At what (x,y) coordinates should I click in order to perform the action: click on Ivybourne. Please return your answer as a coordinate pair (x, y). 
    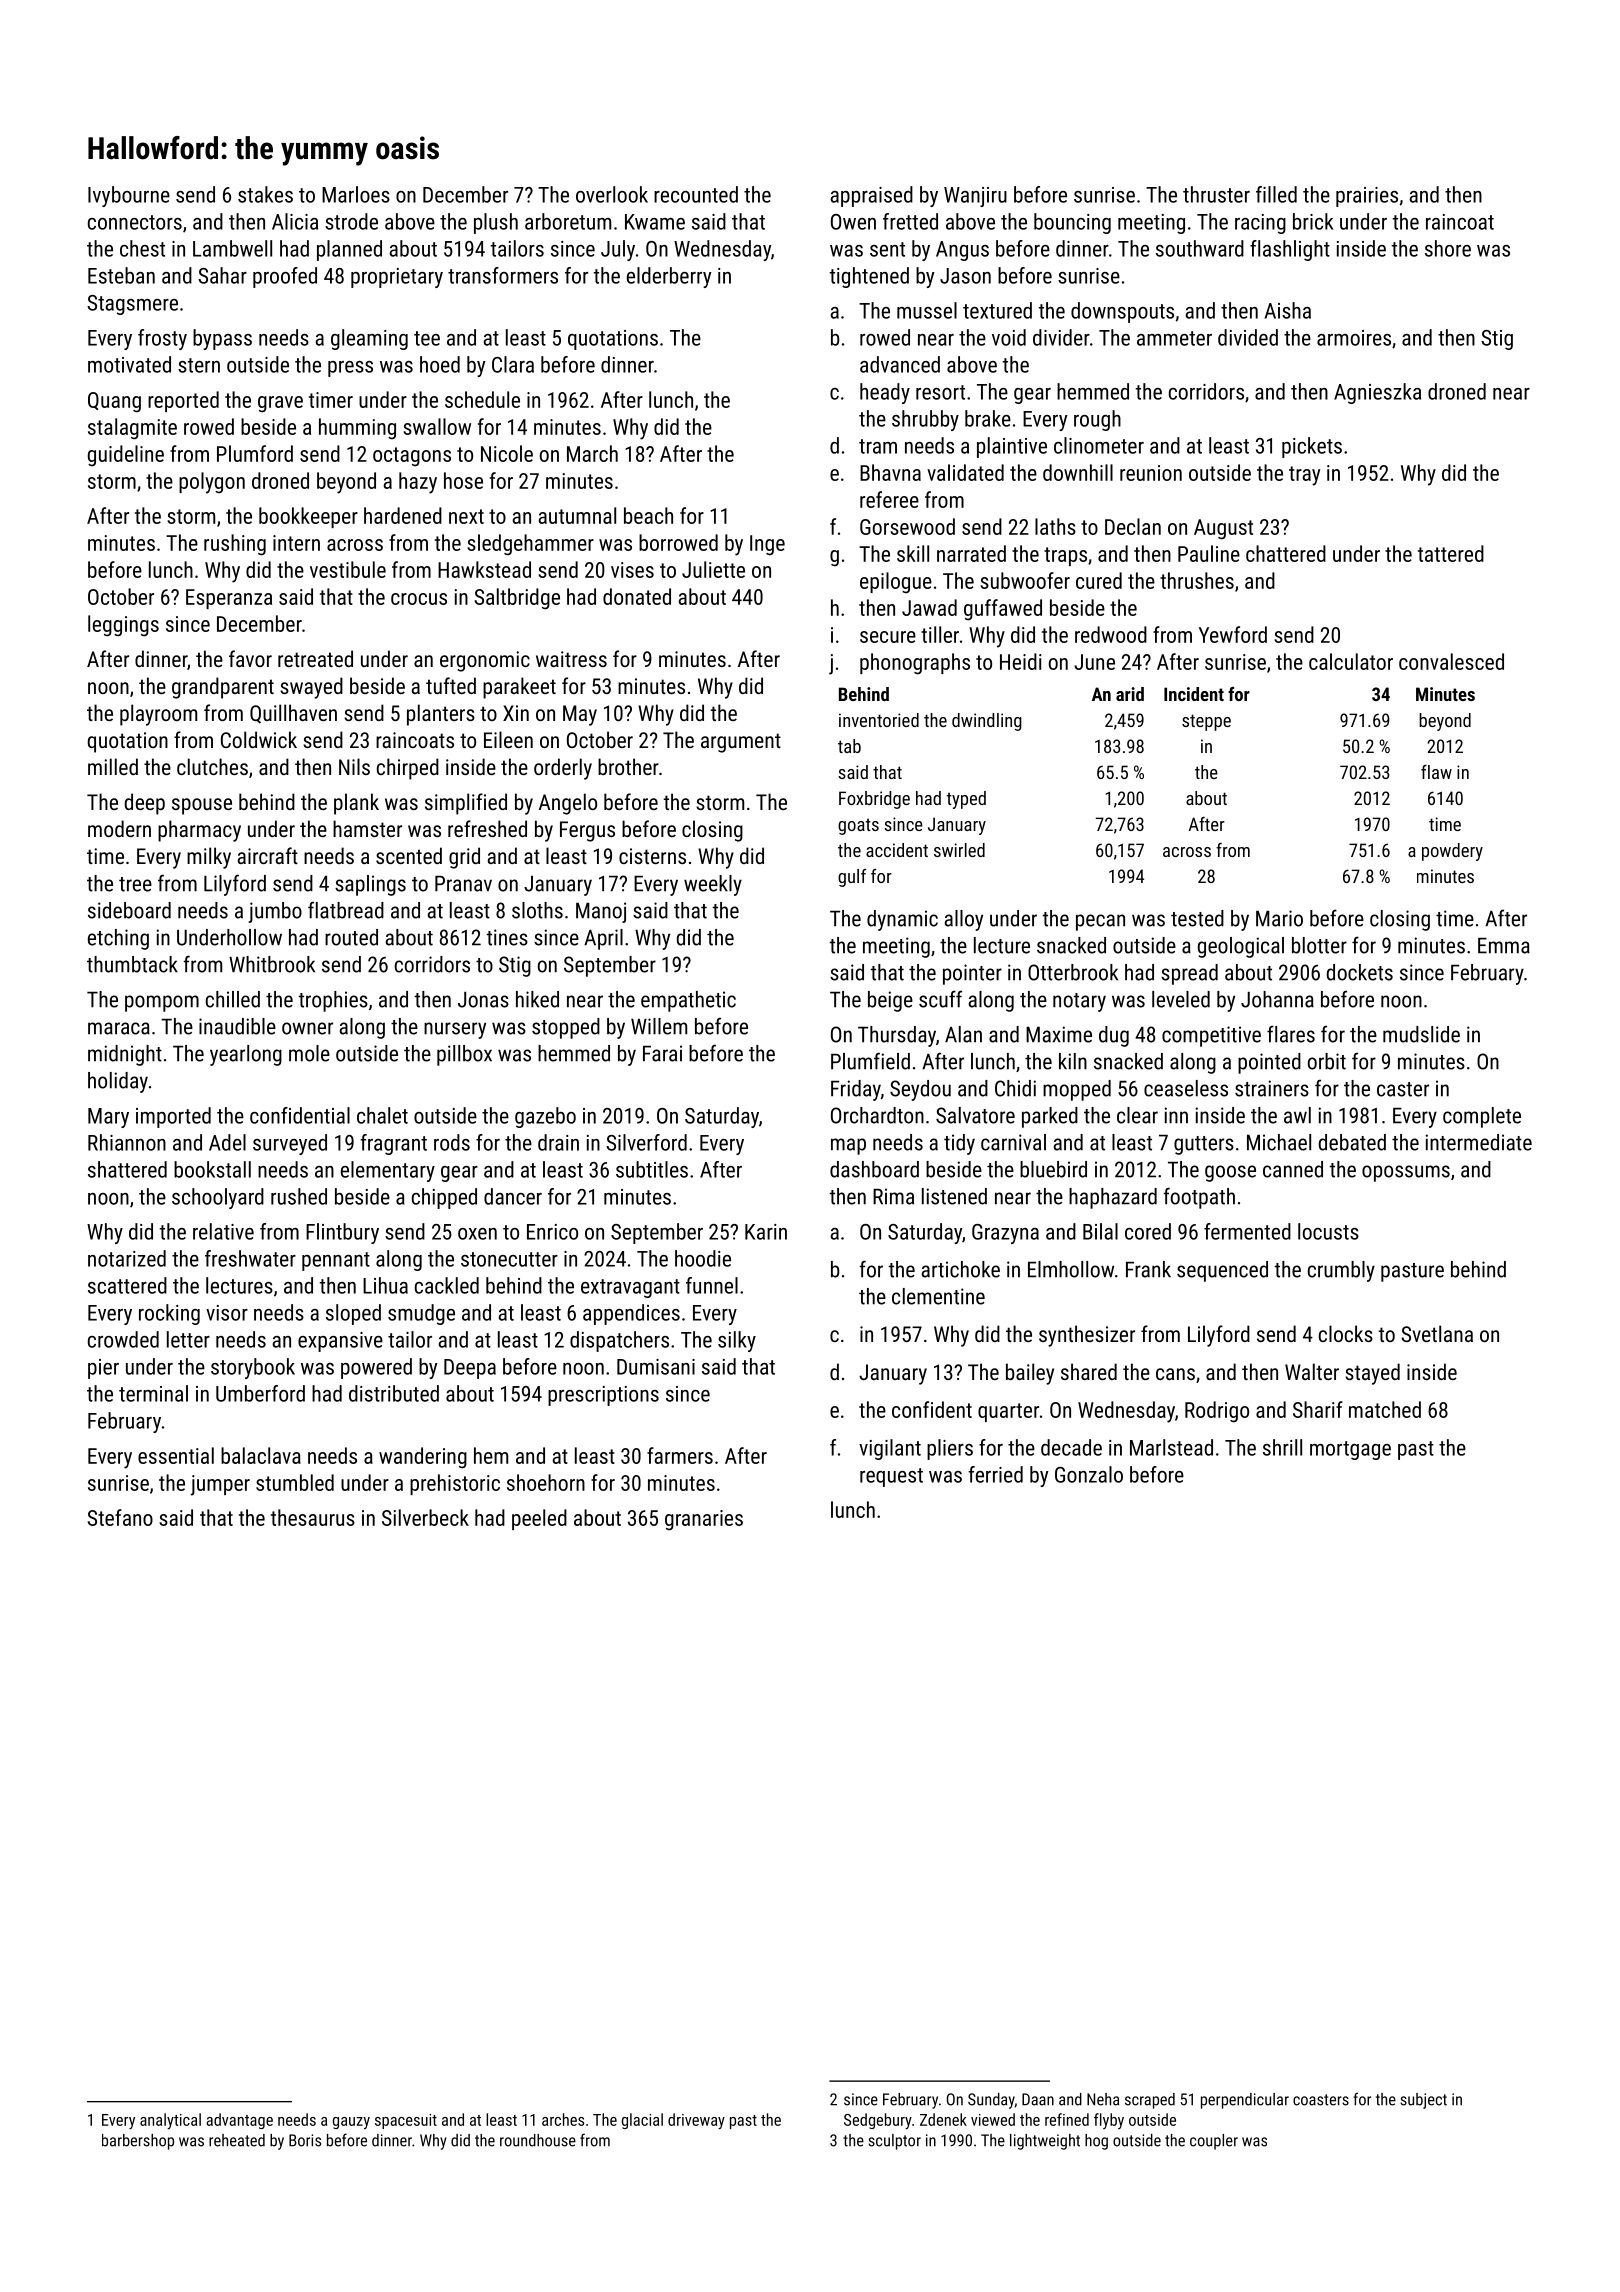
    Looking at the image, I should click on (129, 196).
